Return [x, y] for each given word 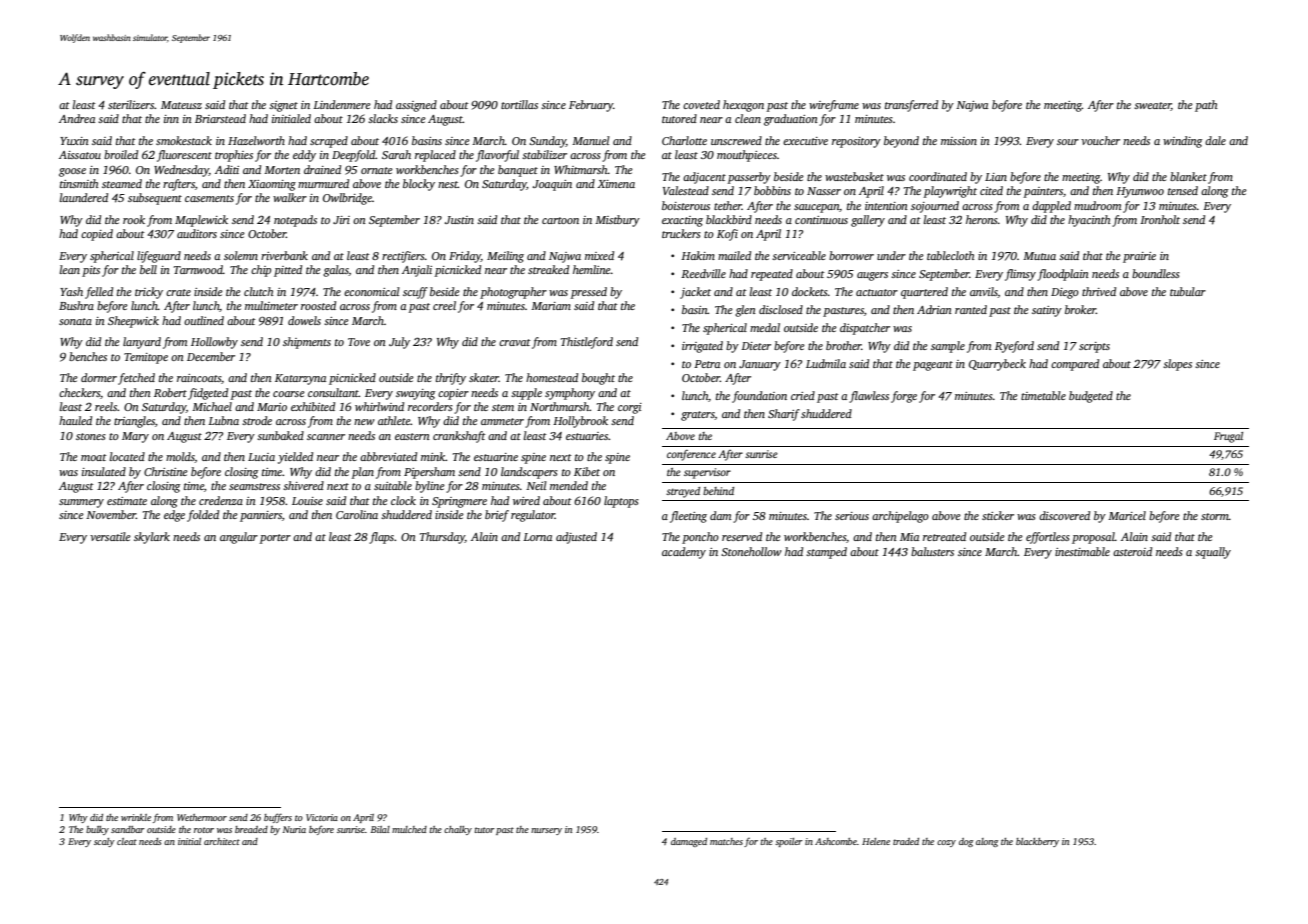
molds [180, 457]
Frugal [1228, 437]
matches [726, 841]
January [760, 365]
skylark [152, 538]
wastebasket [854, 176]
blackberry [1037, 842]
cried [803, 395]
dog [966, 842]
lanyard [142, 343]
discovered [1064, 515]
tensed [1183, 190]
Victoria [322, 817]
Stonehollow [751, 551]
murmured [323, 183]
